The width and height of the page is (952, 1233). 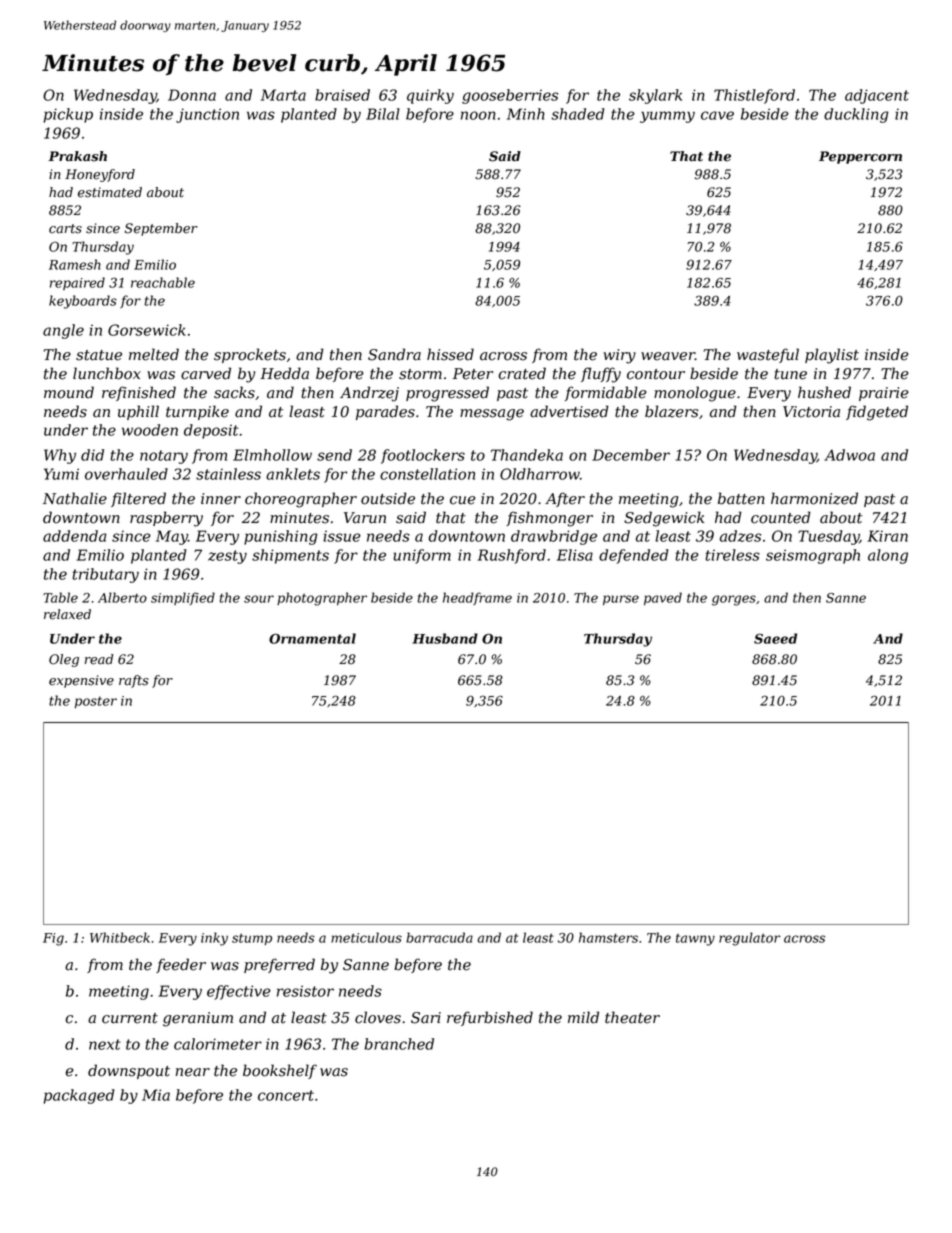 What do you see at coordinates (77, 283) in the page?
I see `repaired` at bounding box center [77, 283].
